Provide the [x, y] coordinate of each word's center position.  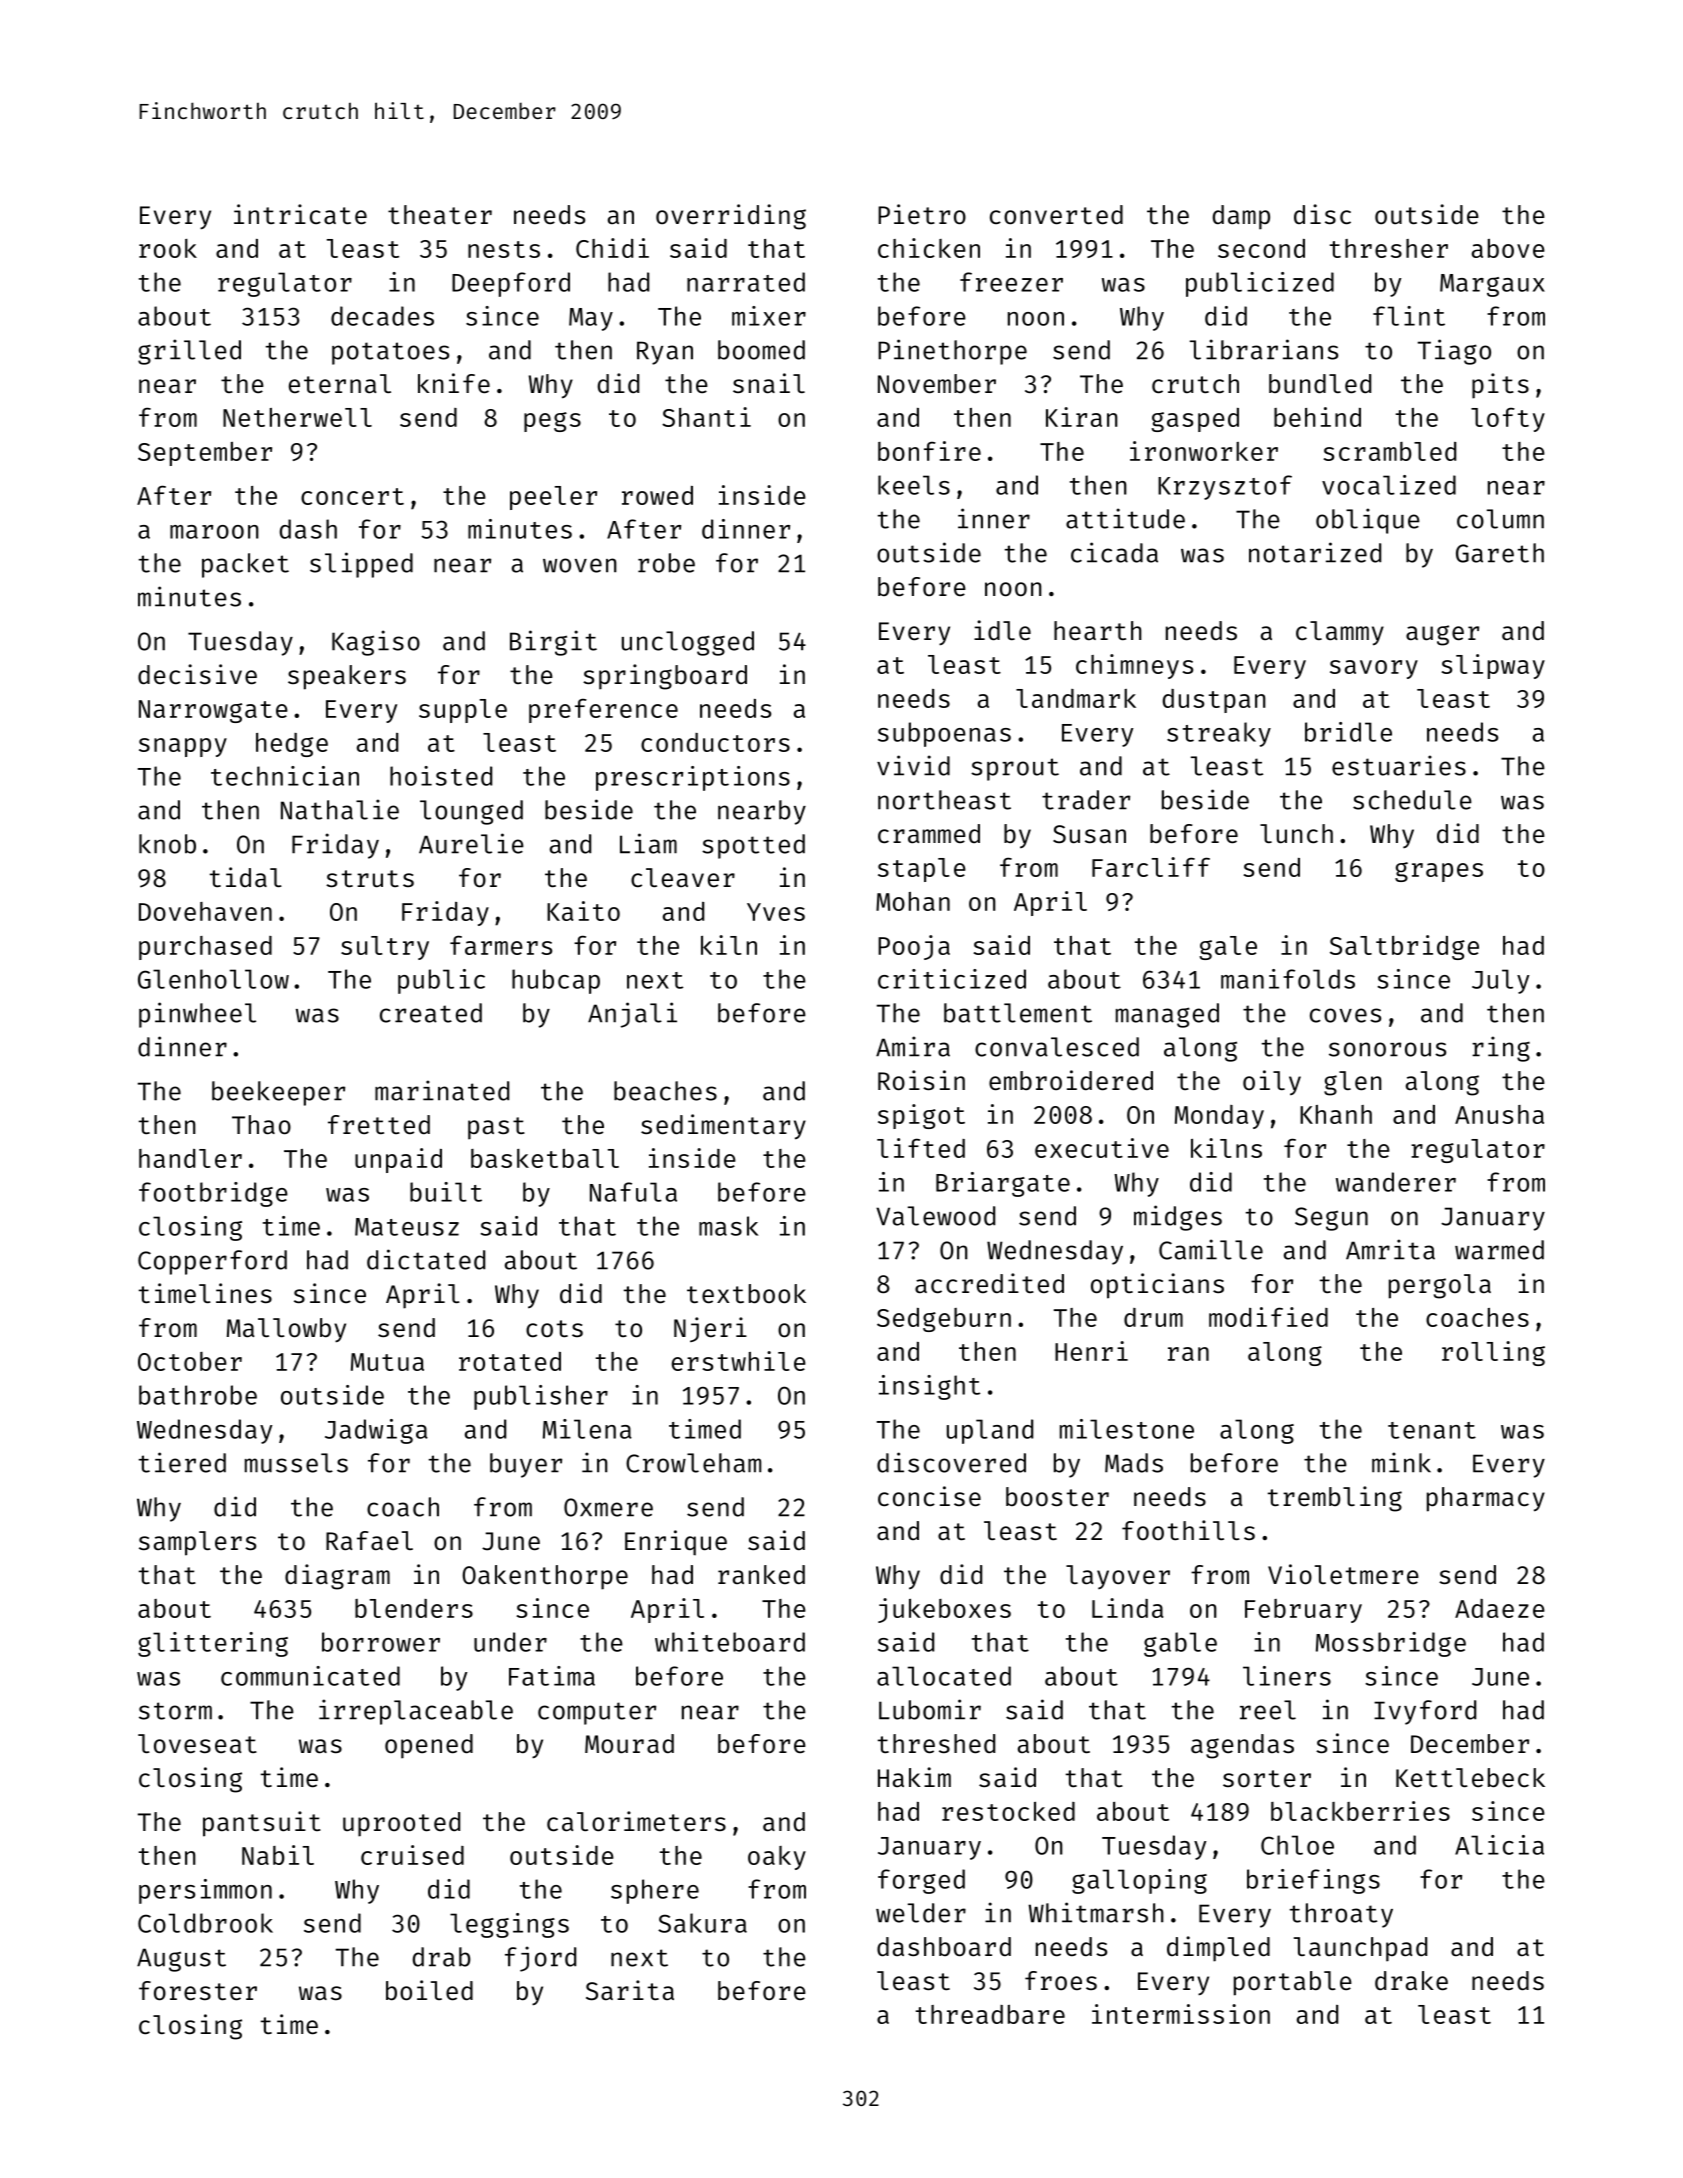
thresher [1389, 248]
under [510, 1642]
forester [198, 1991]
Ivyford [1425, 1712]
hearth [1098, 631]
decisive [197, 674]
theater [440, 215]
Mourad [629, 1744]
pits [1500, 386]
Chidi [612, 248]
